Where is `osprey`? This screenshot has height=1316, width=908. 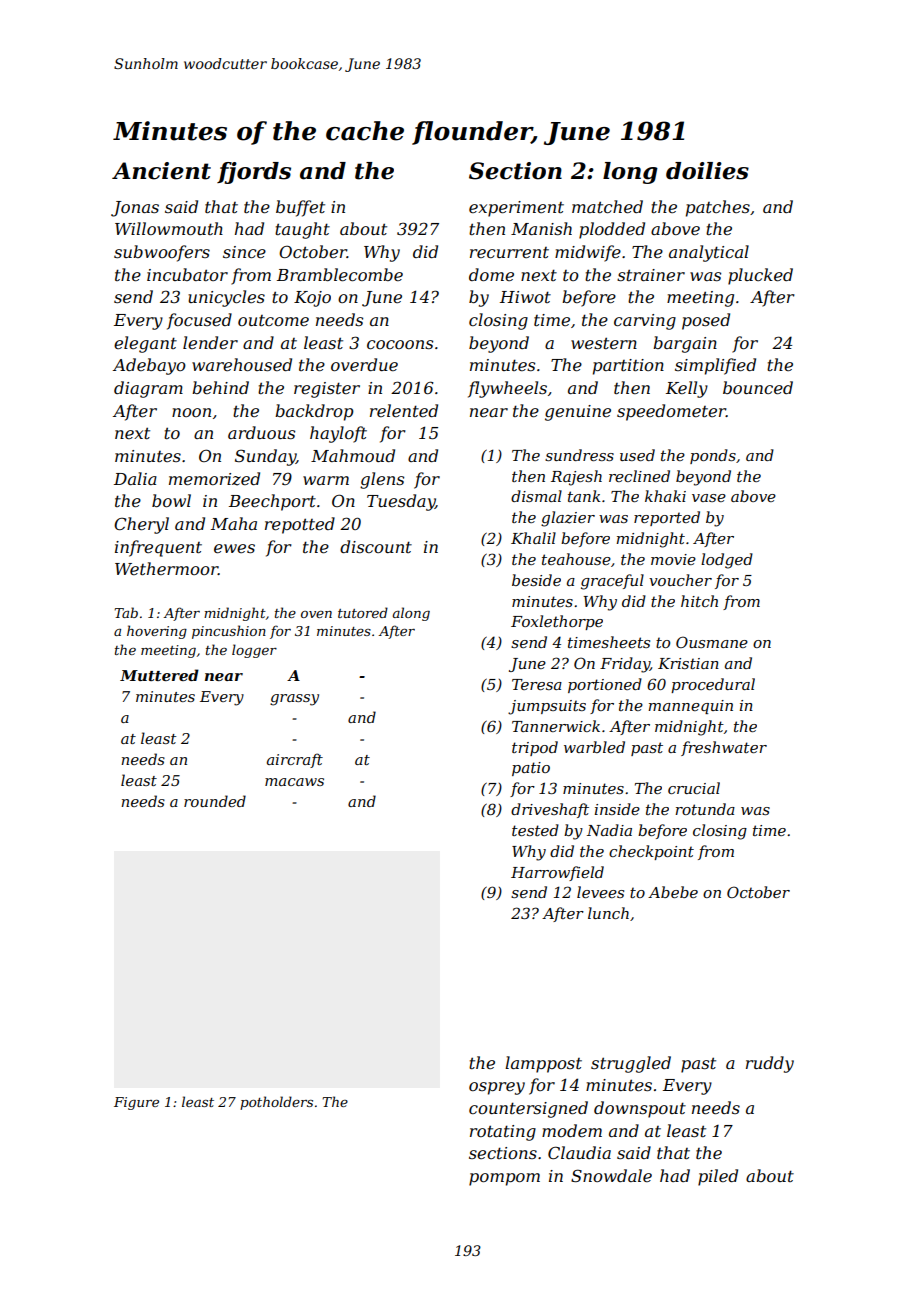 osprey is located at coordinates (497, 1088).
